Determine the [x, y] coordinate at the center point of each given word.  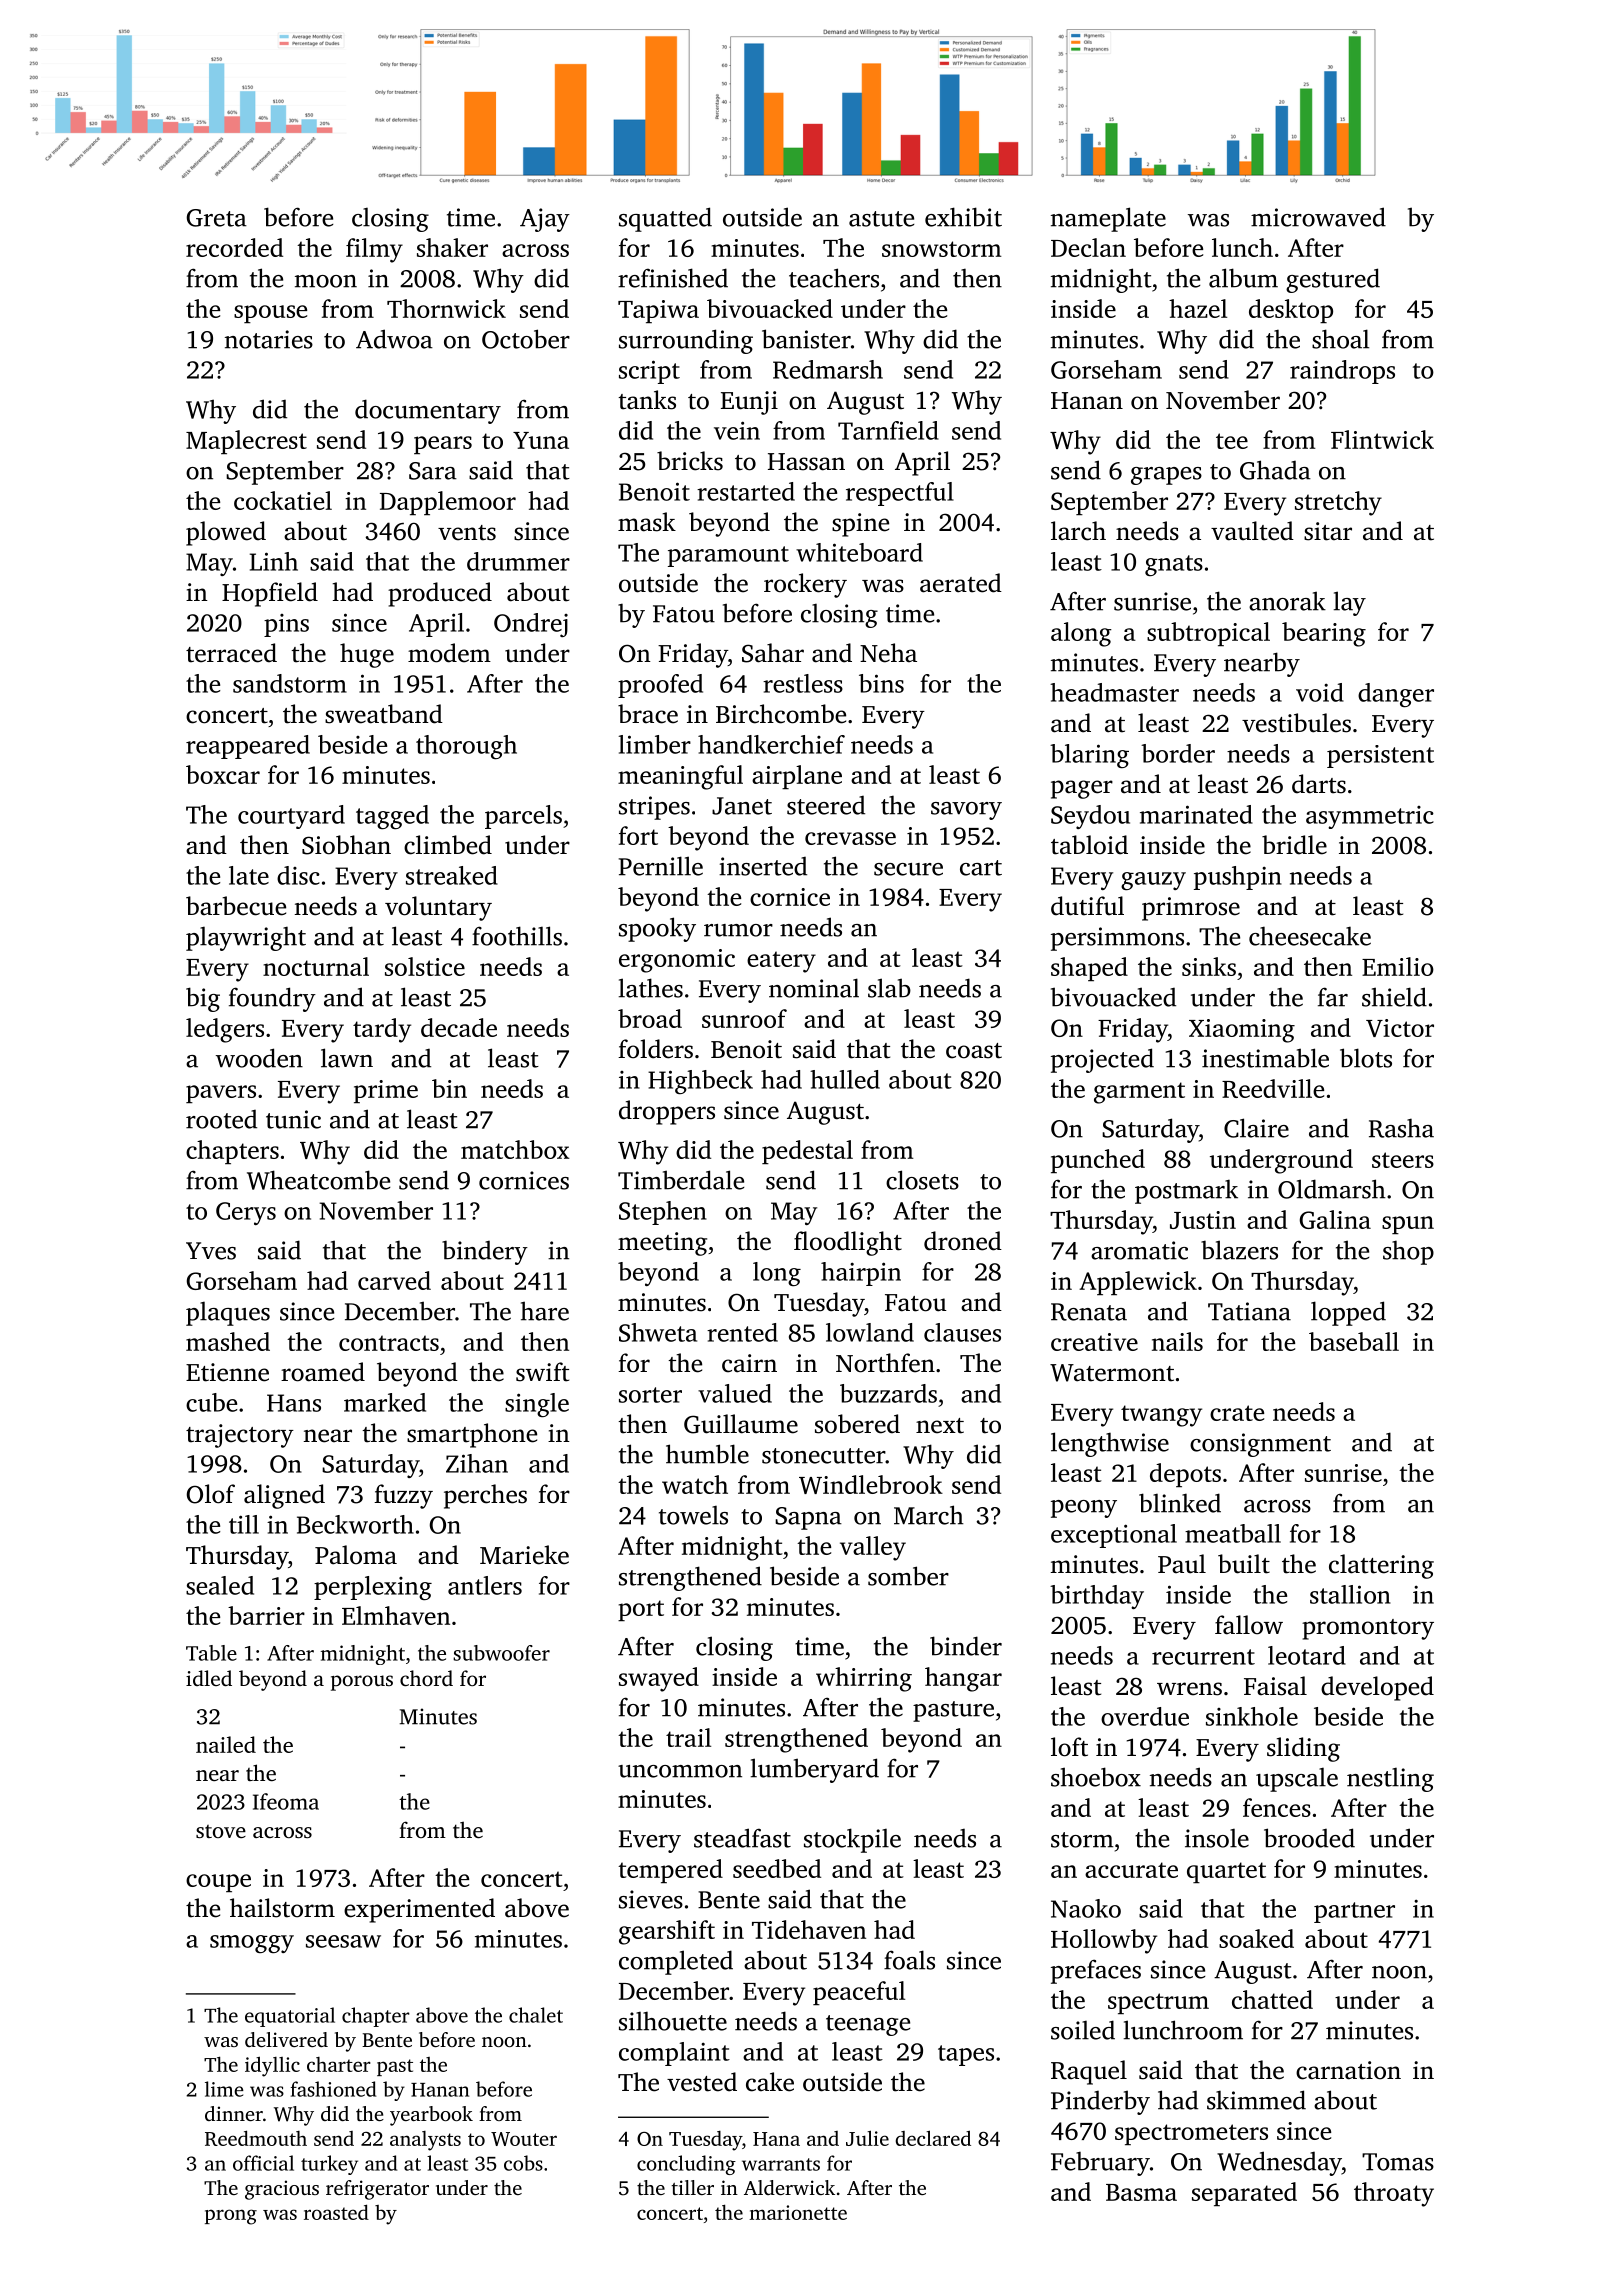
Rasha [1401, 1128]
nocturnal [316, 966]
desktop [1291, 311]
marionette [798, 2212]
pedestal [807, 1152]
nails [1177, 1341]
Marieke [524, 1555]
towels [693, 1515]
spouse [270, 314]
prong [231, 2217]
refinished [673, 278]
